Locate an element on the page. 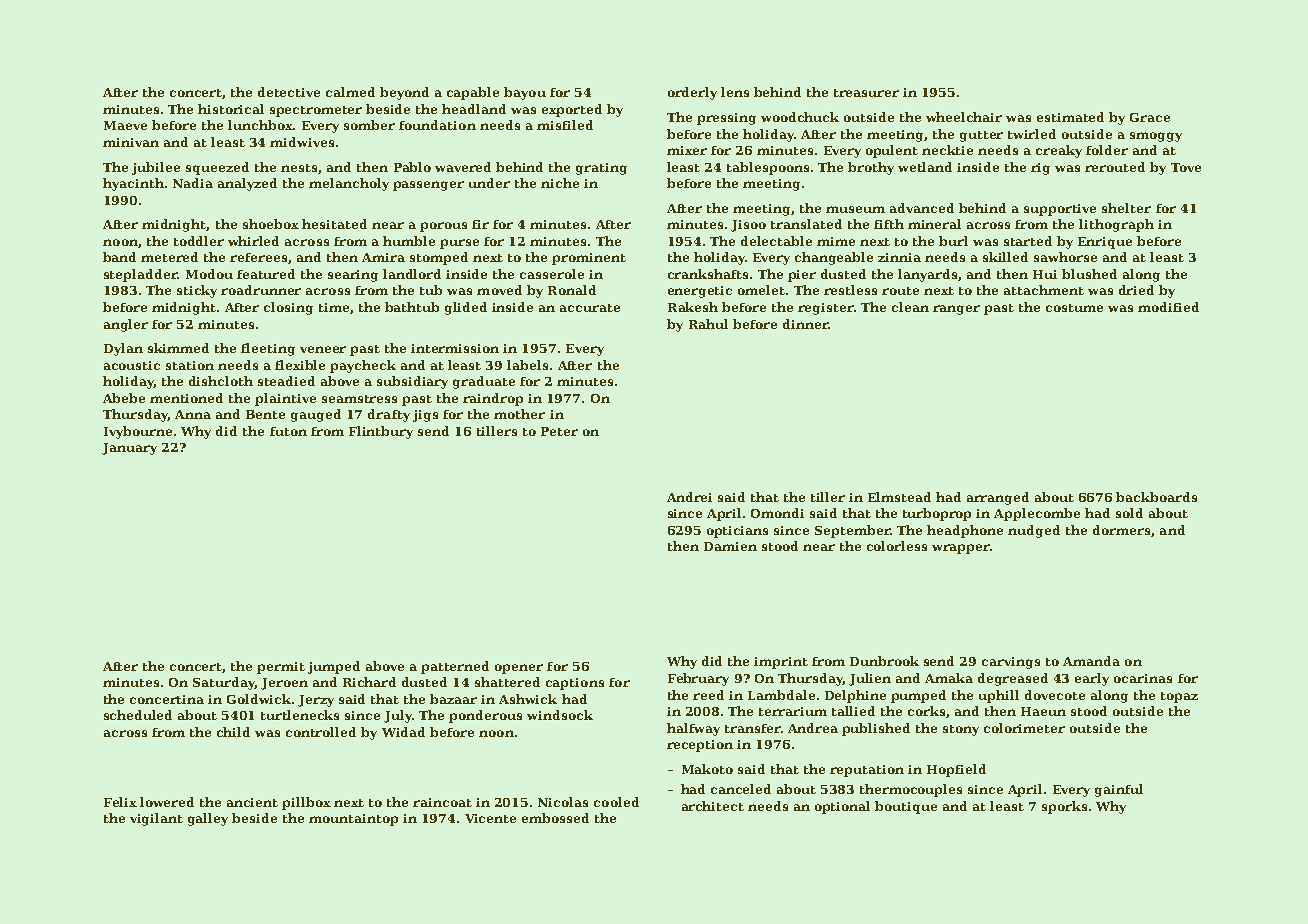 This page has height=924, width=1308. rig is located at coordinates (1040, 169).
